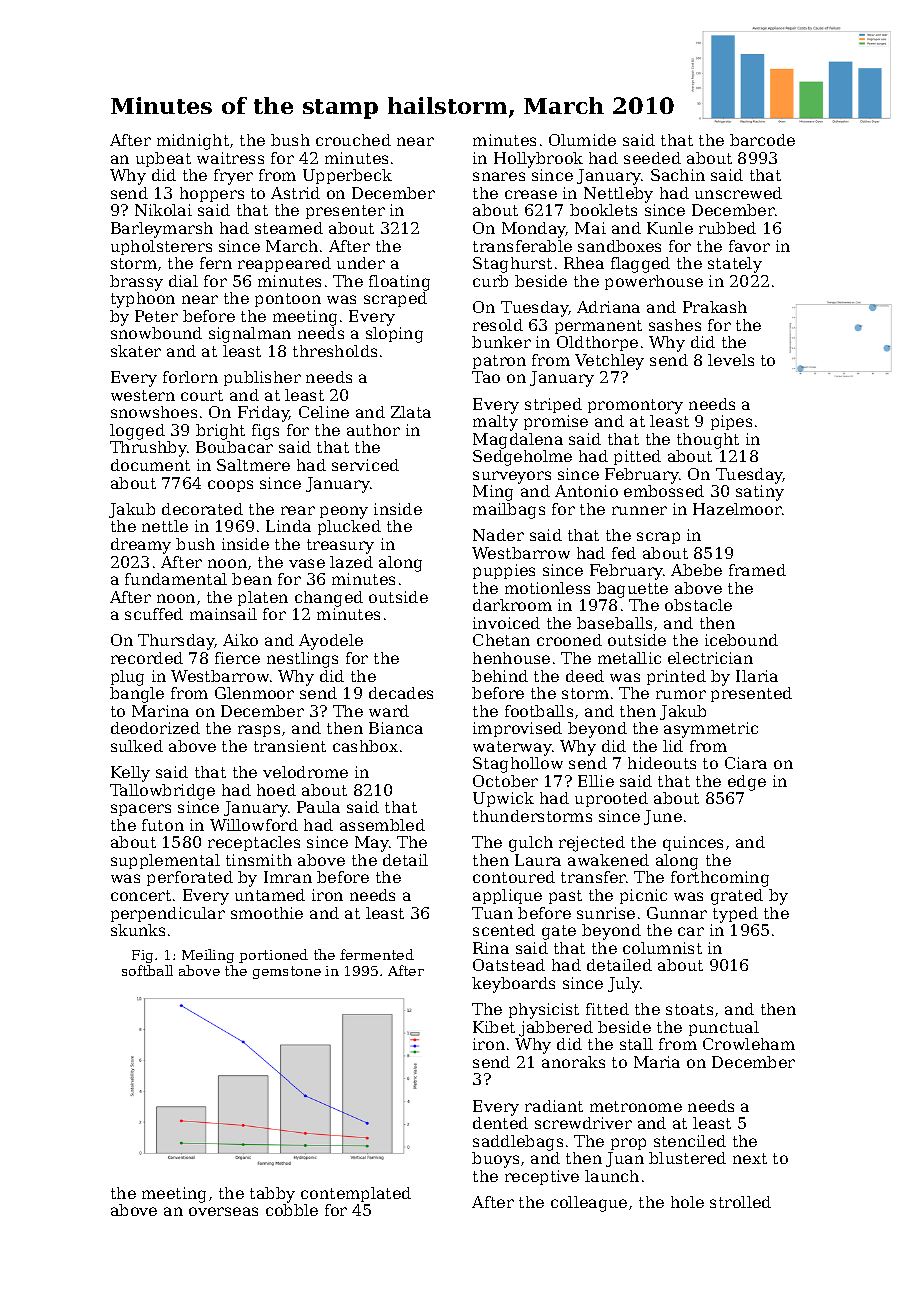 This screenshot has width=908, height=1316. Describe the element at coordinates (234, 447) in the screenshot. I see `Boubacar` at that location.
